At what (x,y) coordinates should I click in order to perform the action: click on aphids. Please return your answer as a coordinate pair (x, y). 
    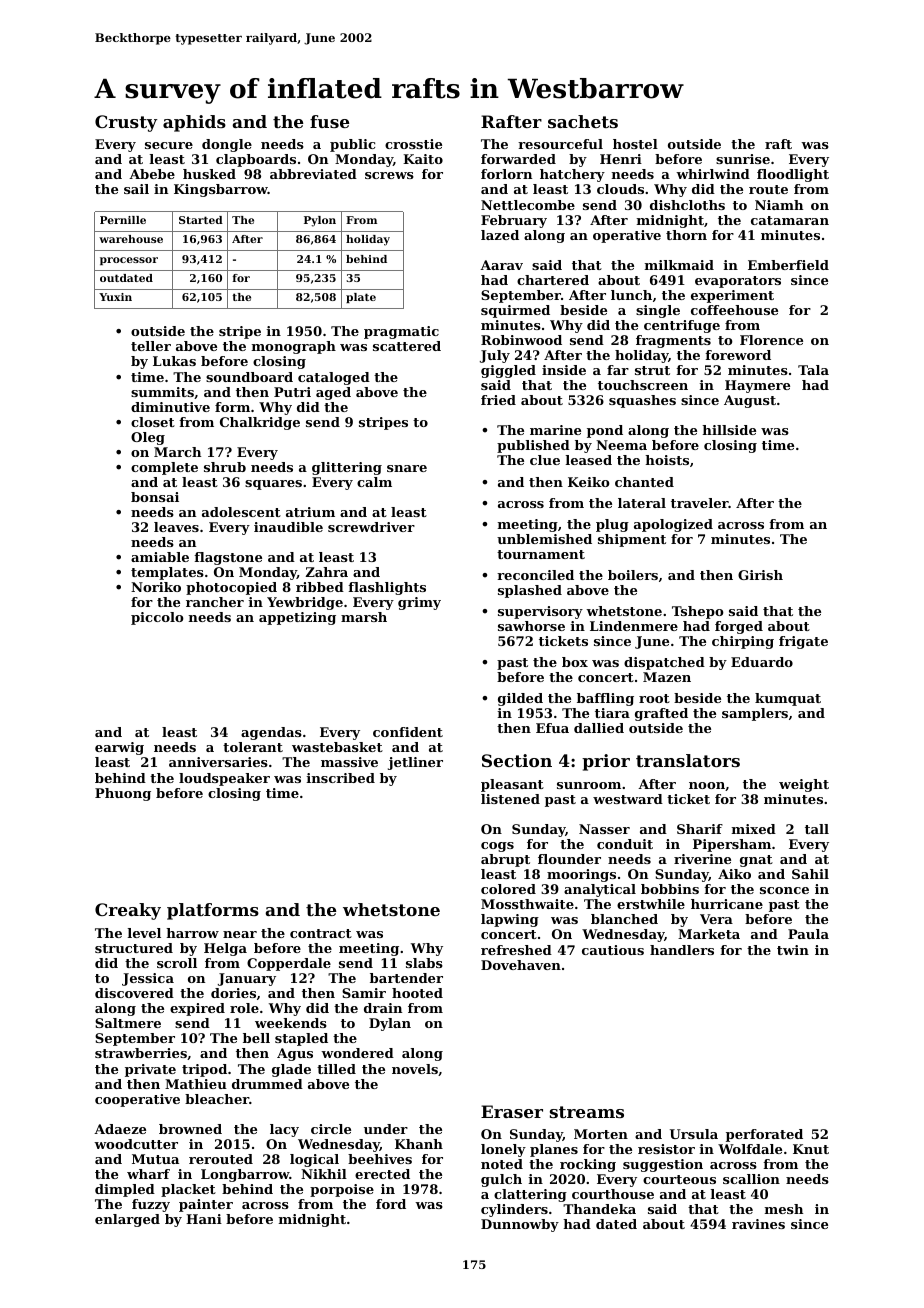
    Looking at the image, I should click on (194, 123).
